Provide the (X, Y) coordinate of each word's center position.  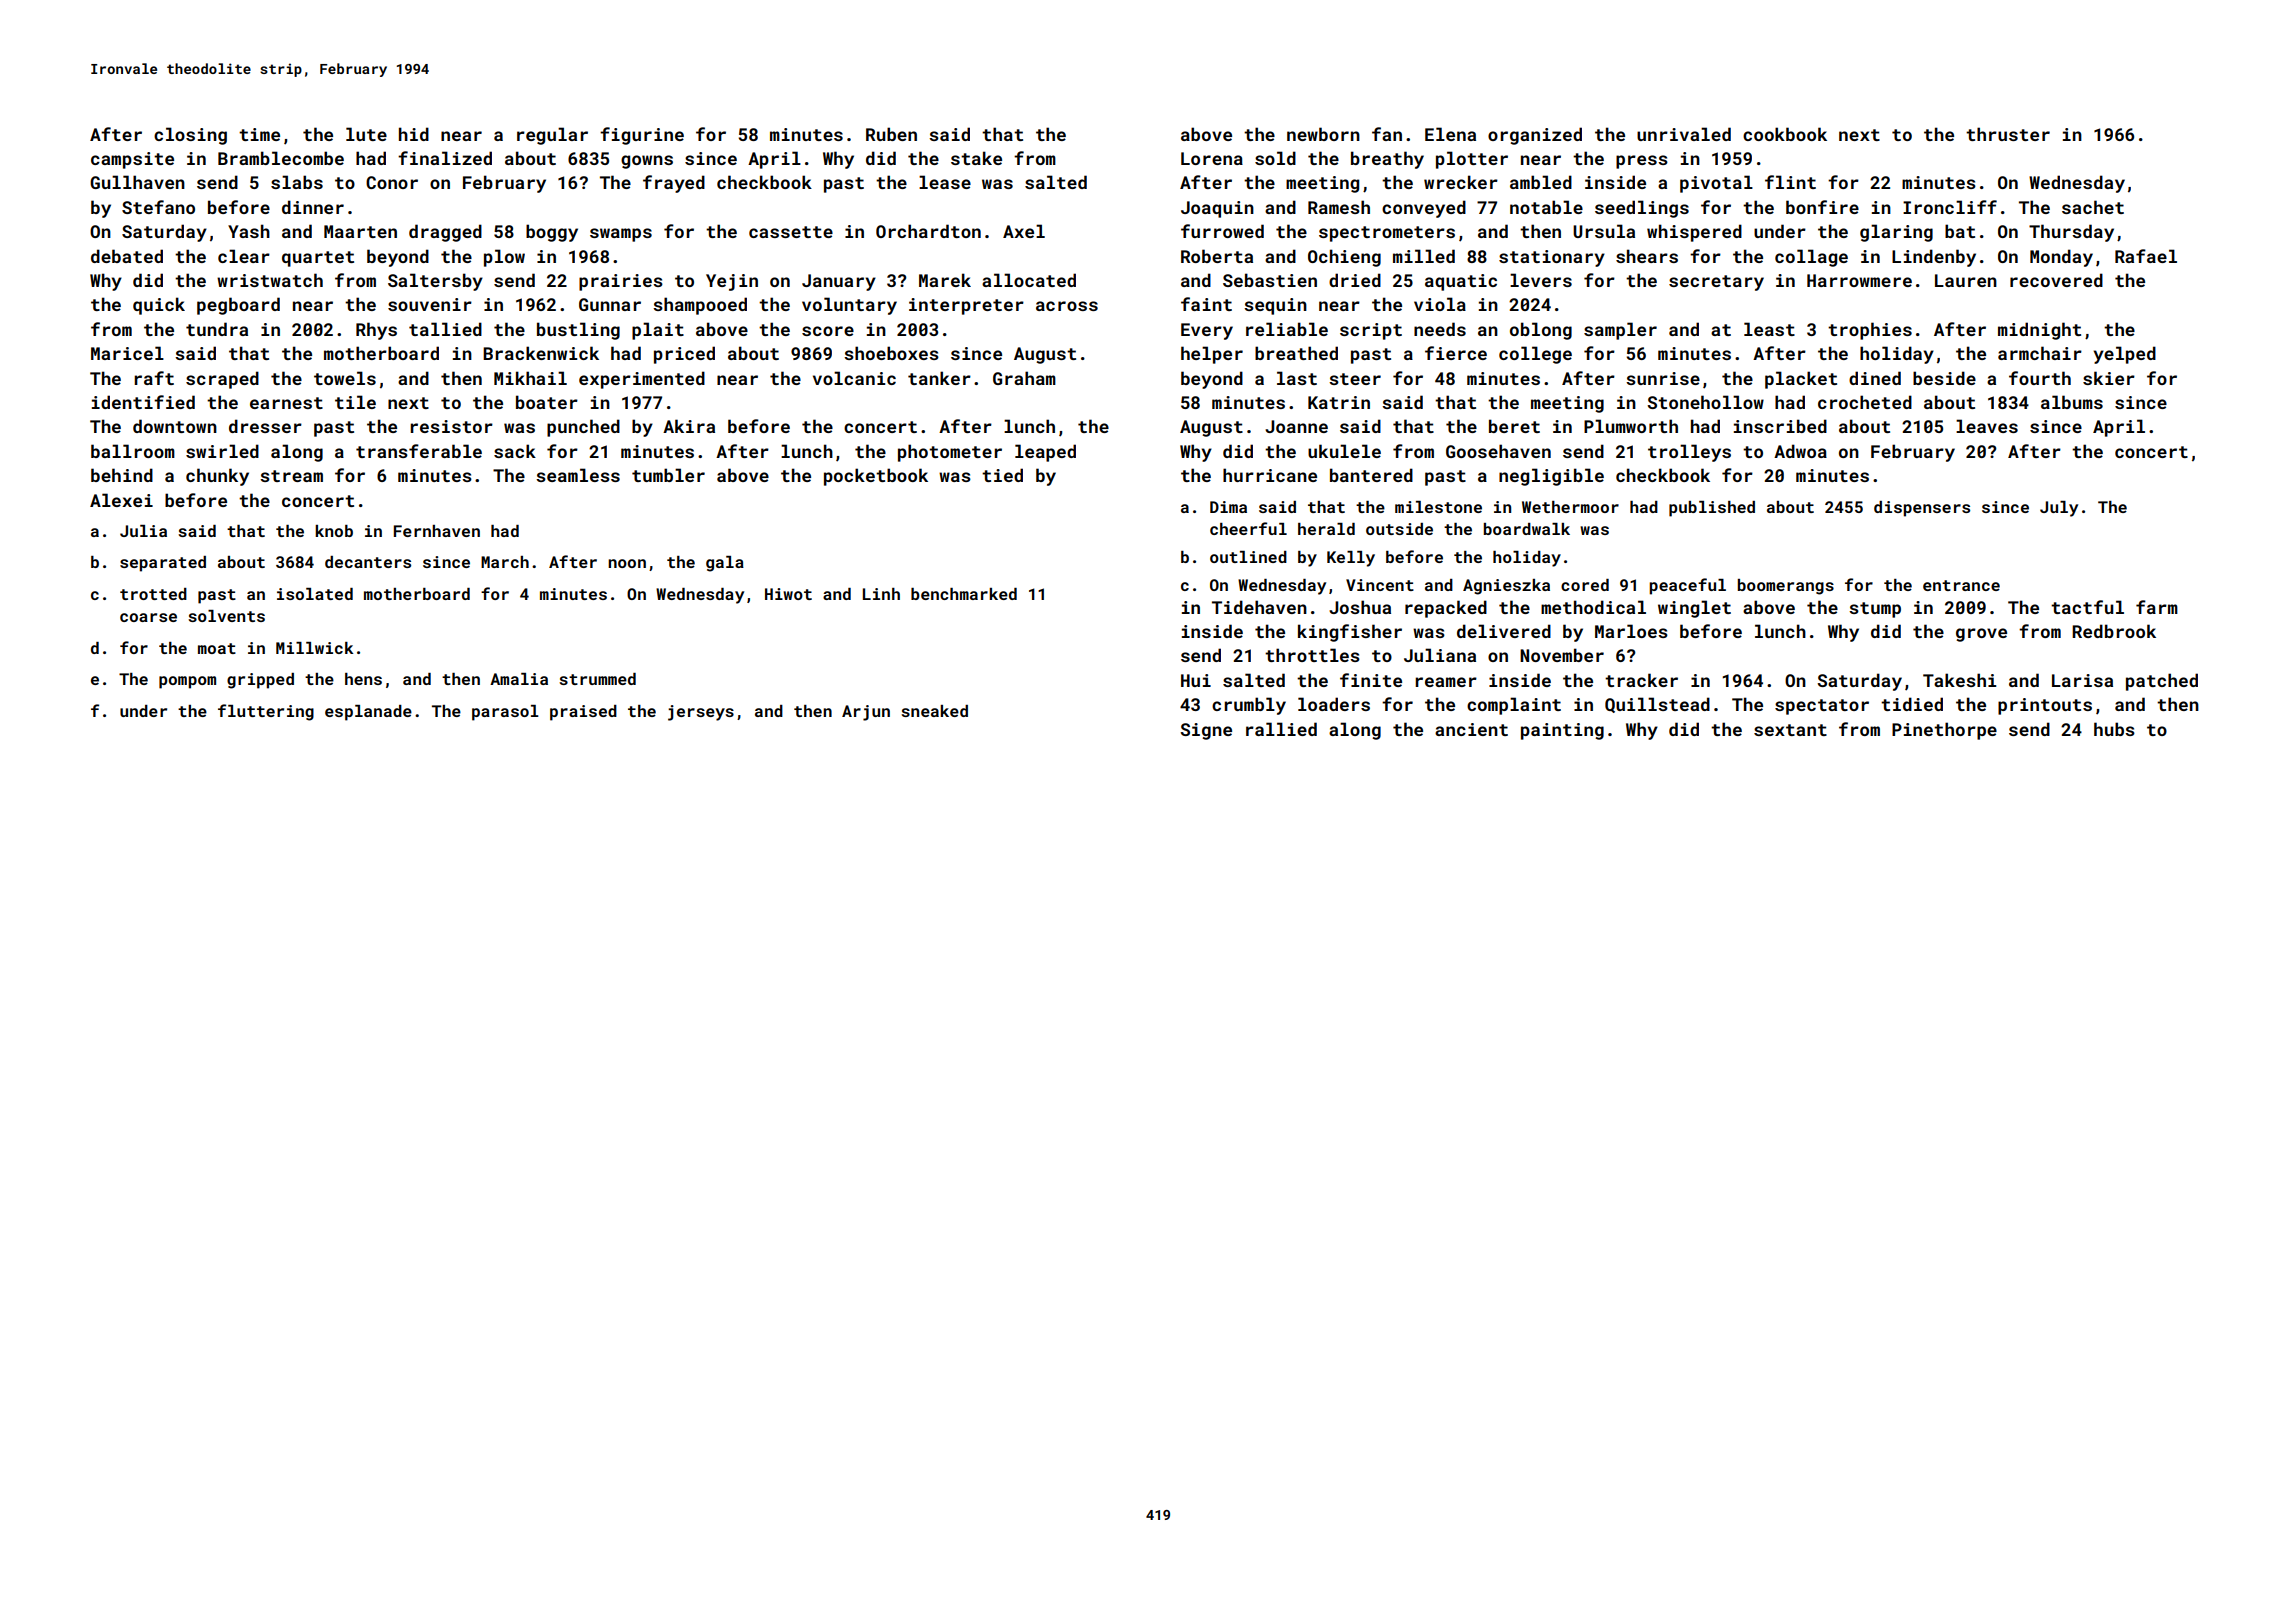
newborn (1323, 134)
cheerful (1248, 528)
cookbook (1785, 134)
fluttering (266, 712)
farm (2157, 607)
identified (143, 402)
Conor (392, 182)
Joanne (1296, 426)
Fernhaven (437, 531)
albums (2072, 402)
